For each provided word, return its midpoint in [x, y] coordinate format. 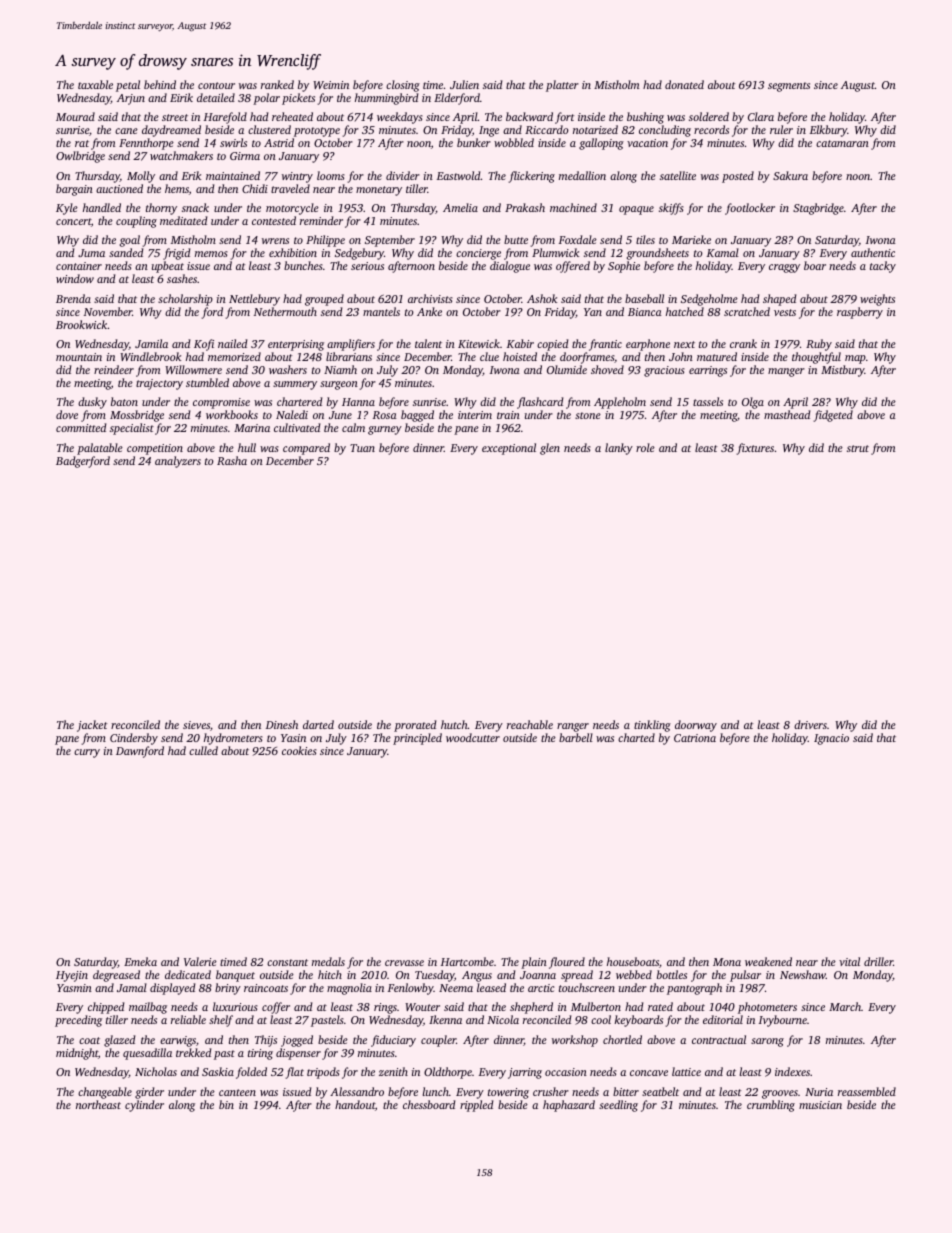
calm [353, 427]
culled [203, 750]
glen [550, 449]
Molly [141, 177]
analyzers [178, 462]
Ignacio [831, 739]
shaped [779, 300]
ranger [573, 727]
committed [81, 427]
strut [858, 448]
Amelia [460, 207]
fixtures [755, 449]
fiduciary [393, 1041]
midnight [77, 1054]
